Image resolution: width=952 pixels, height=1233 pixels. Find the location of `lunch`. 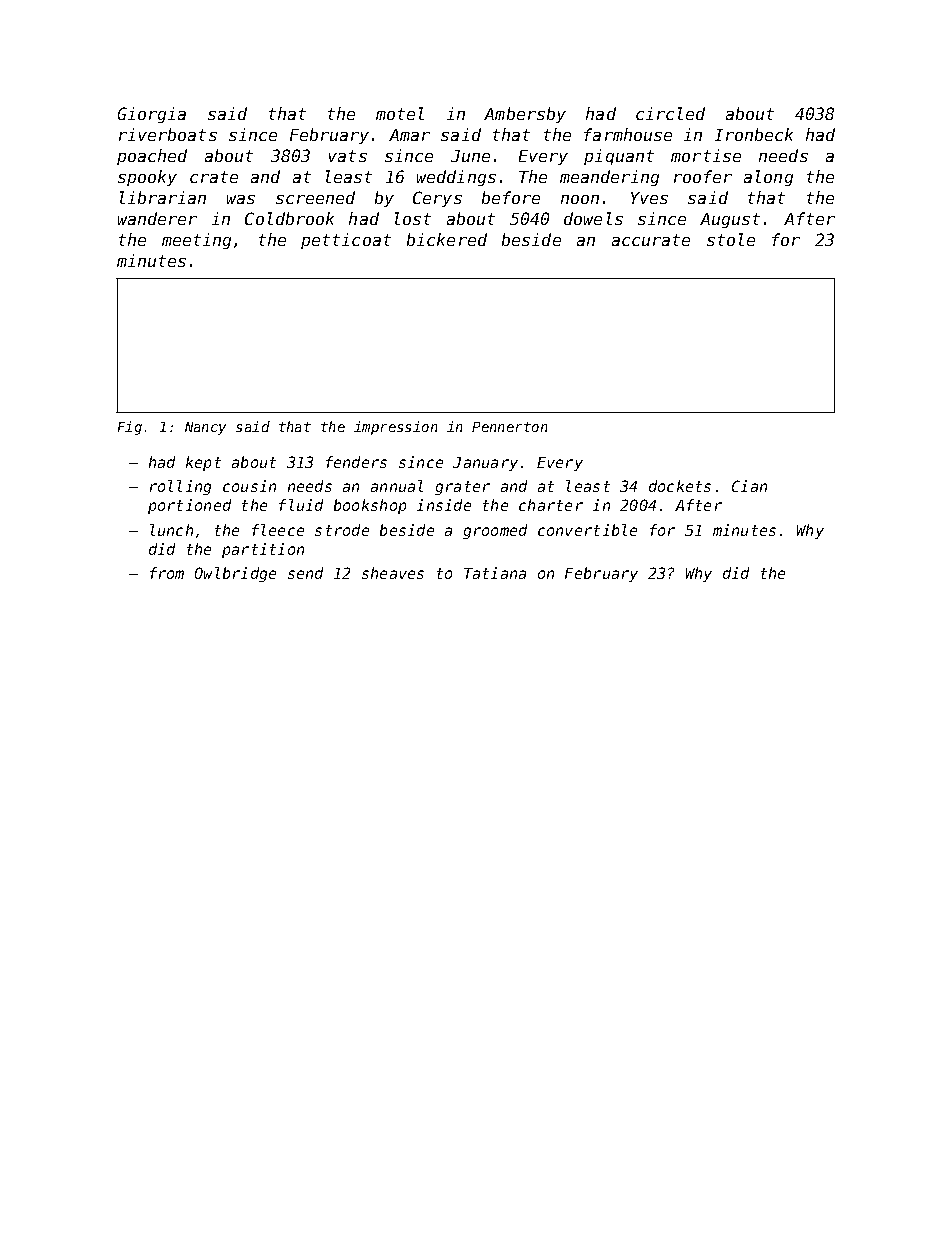

lunch is located at coordinates (171, 530).
